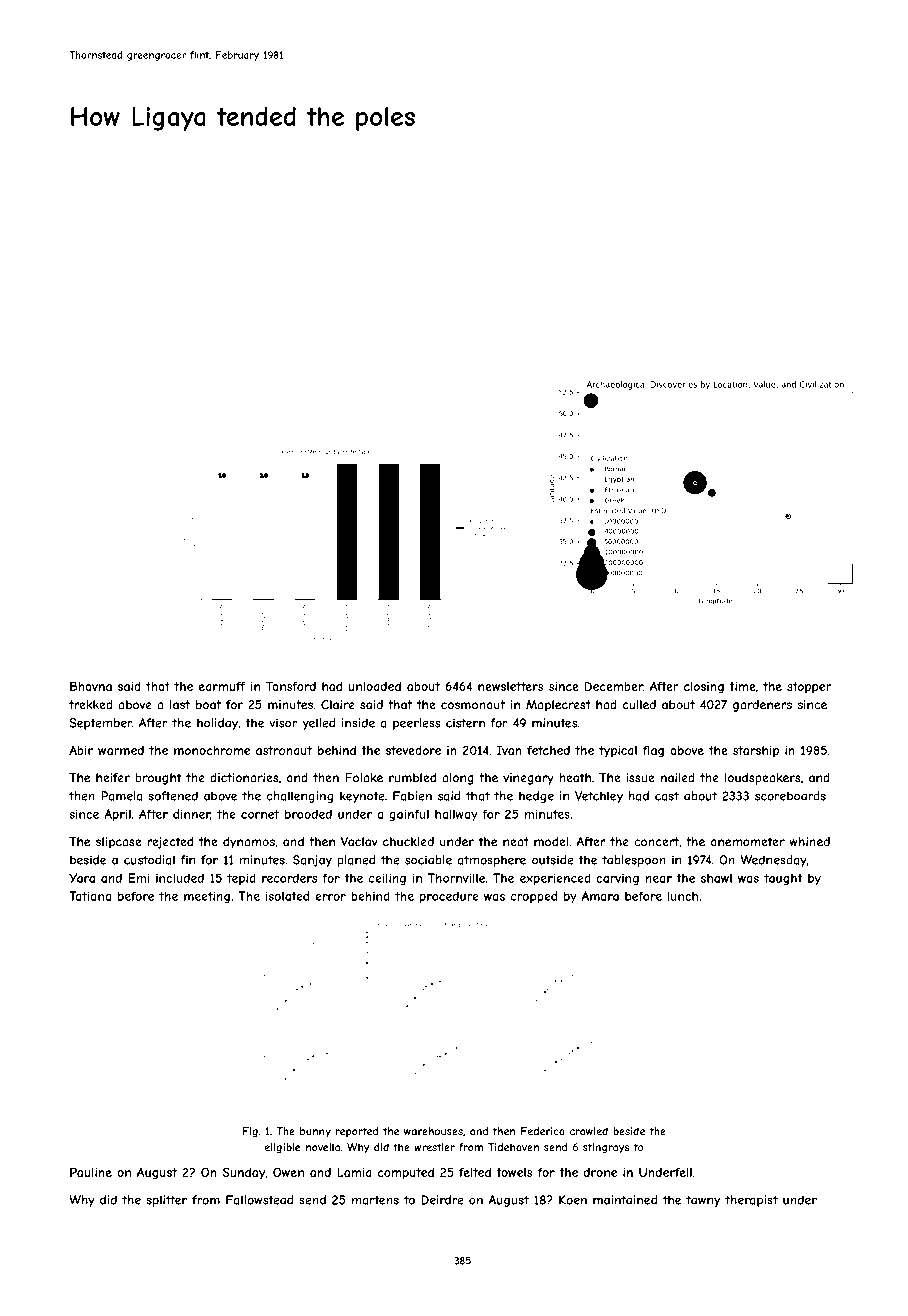  I want to click on Sanjay, so click(312, 861).
